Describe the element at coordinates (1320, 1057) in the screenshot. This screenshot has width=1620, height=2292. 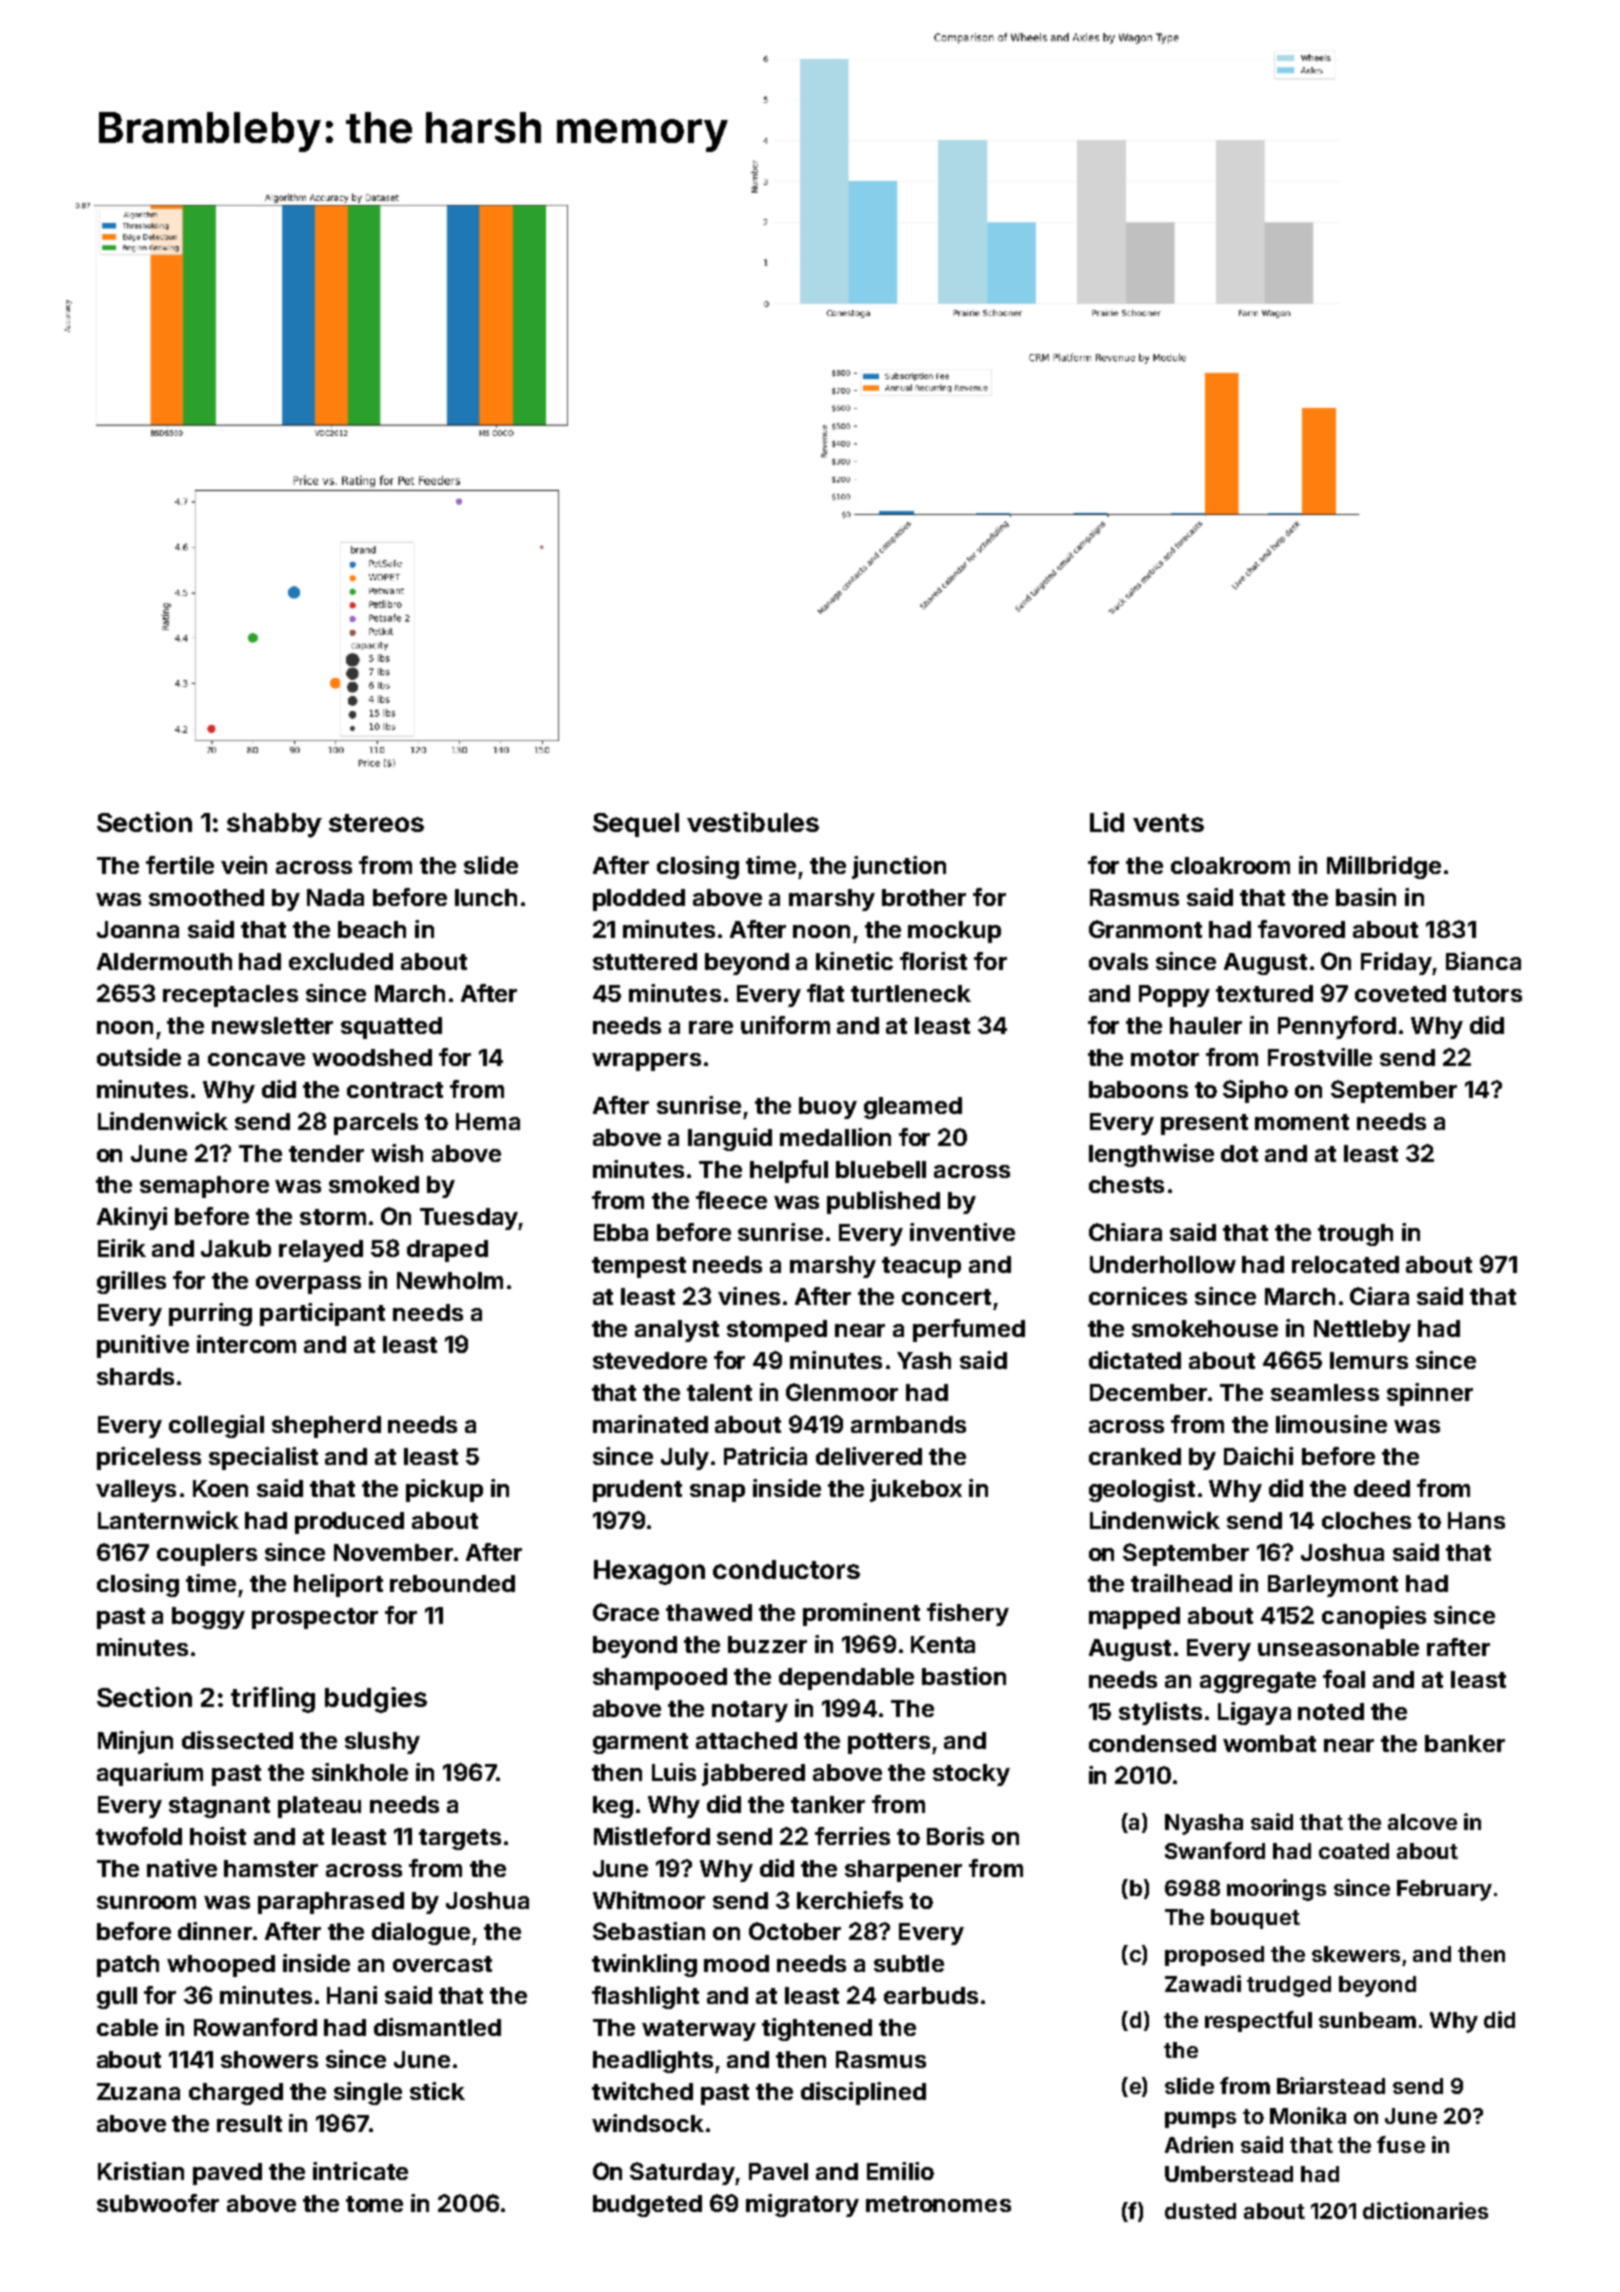
I see `Frostville` at that location.
